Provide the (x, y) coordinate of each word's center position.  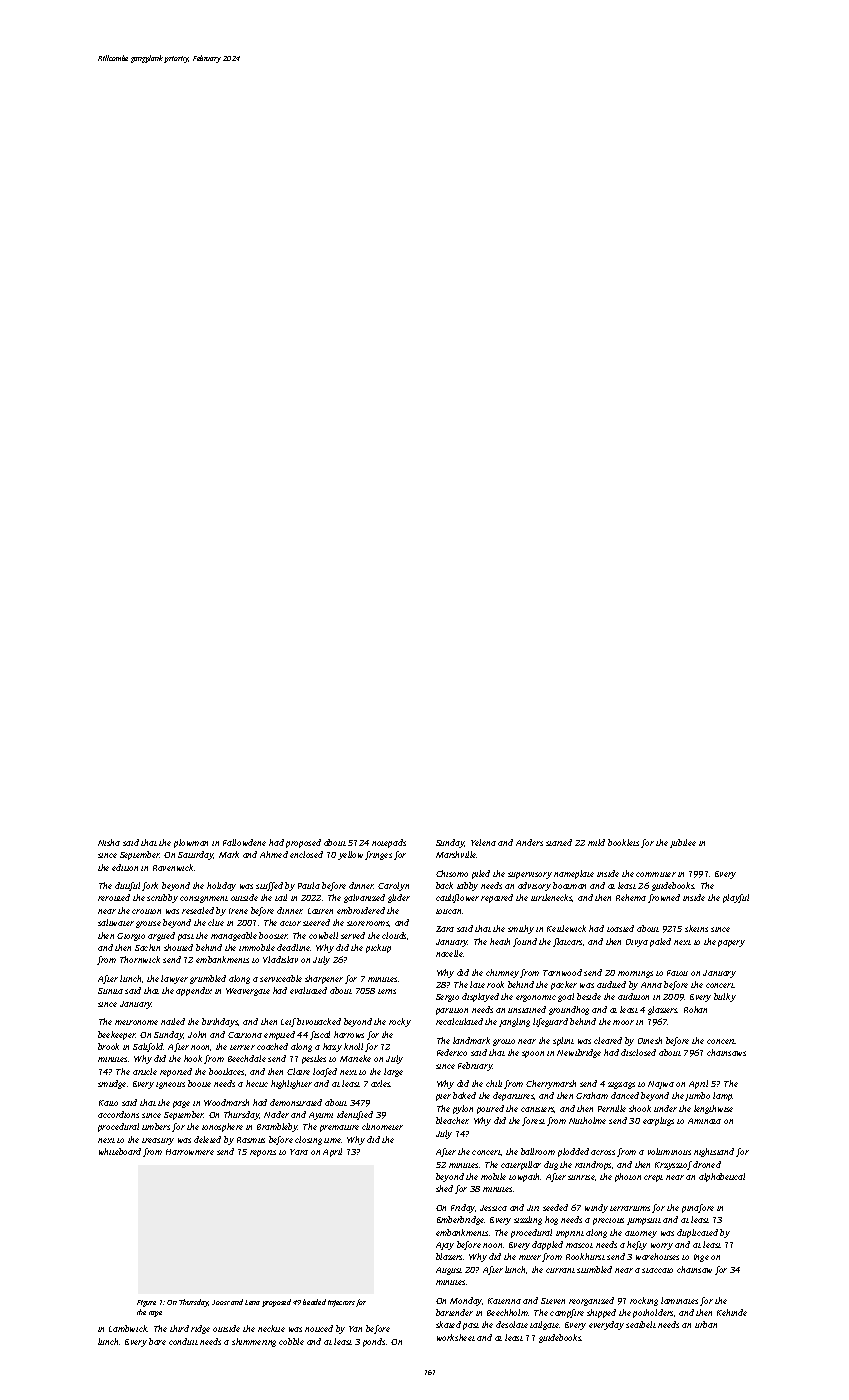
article (145, 1071)
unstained (527, 1009)
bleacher (452, 1120)
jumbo (697, 1096)
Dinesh (650, 1040)
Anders (529, 842)
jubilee (683, 843)
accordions (118, 1114)
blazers (449, 1256)
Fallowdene (244, 842)
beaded (314, 1302)
